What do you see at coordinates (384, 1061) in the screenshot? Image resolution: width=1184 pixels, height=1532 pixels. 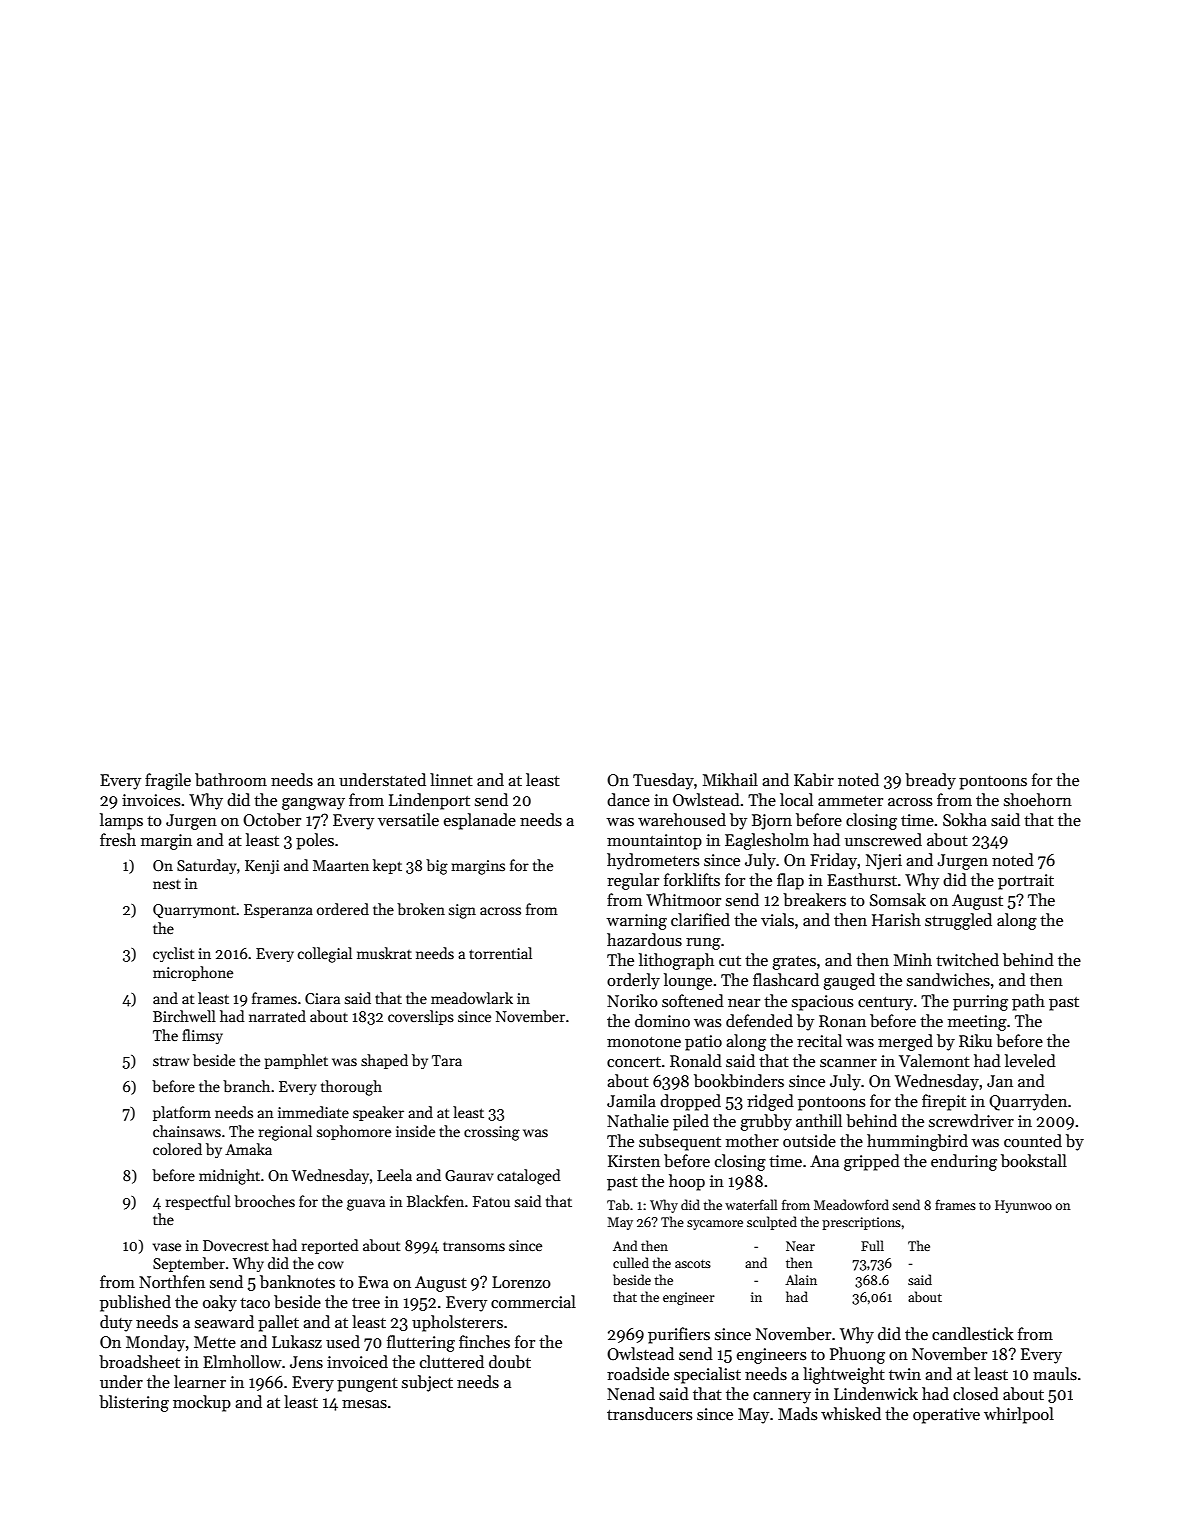 I see `shaped` at bounding box center [384, 1061].
